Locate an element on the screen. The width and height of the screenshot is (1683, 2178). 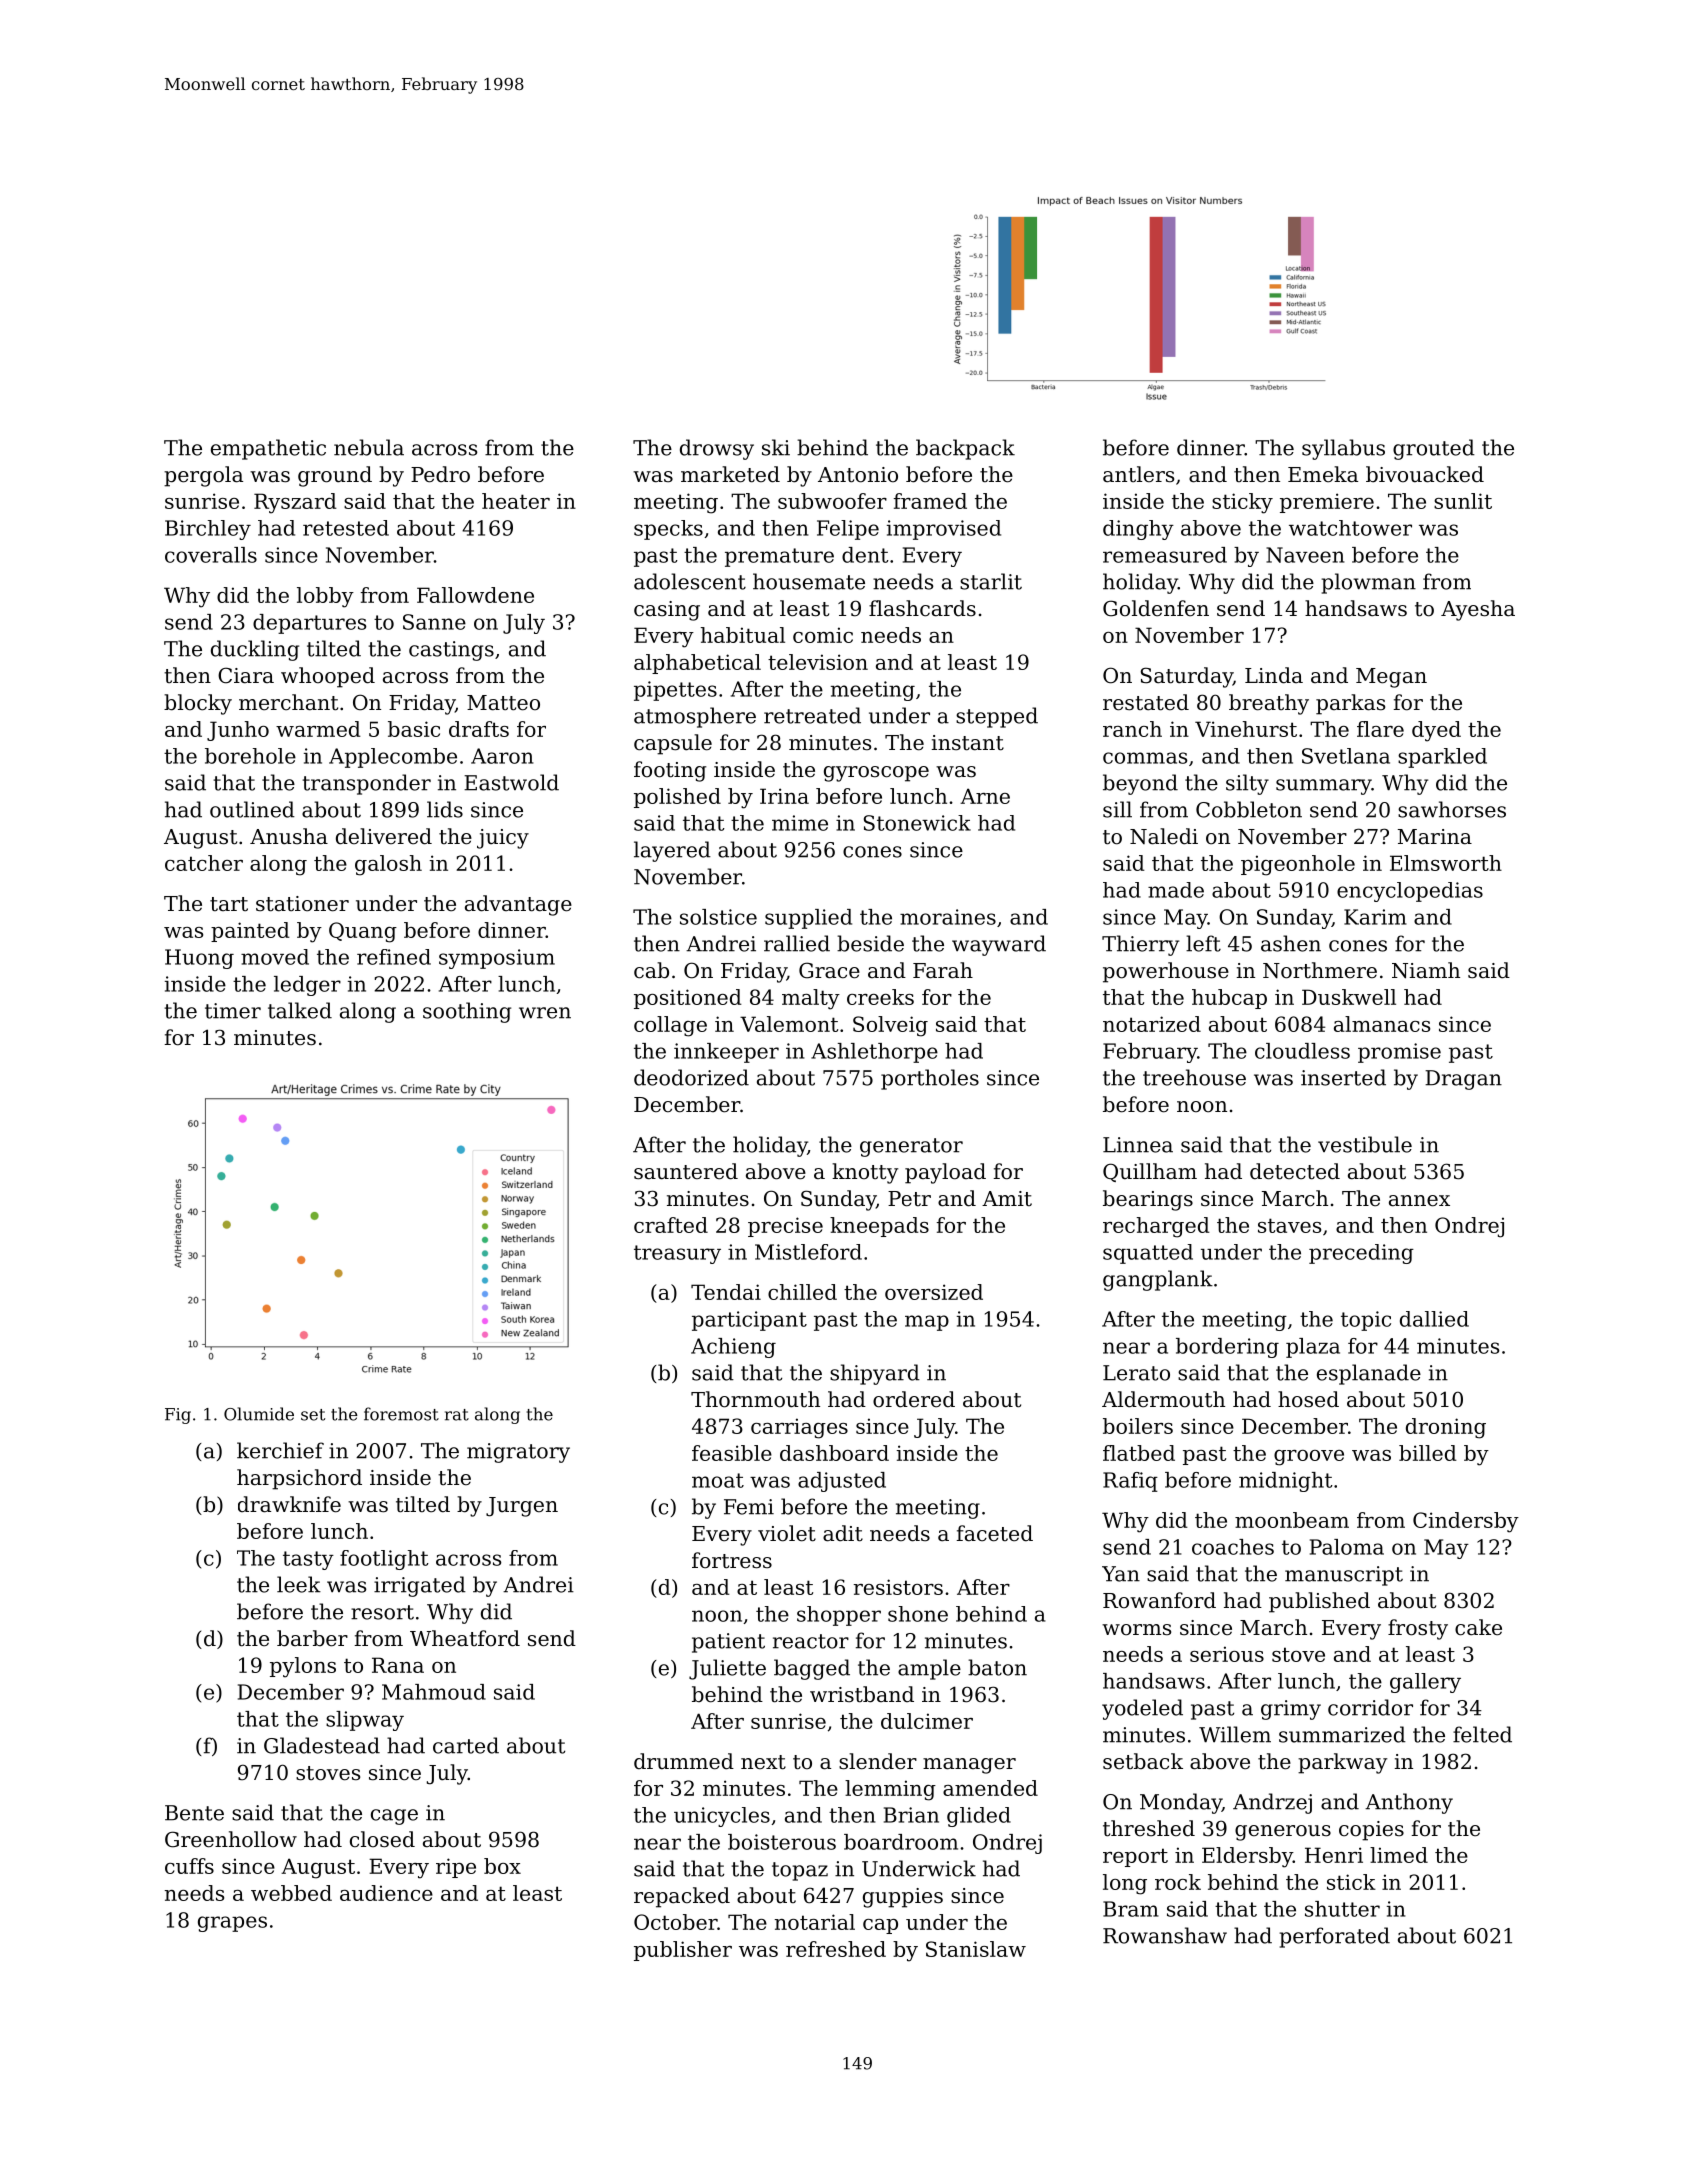
alphabetical is located at coordinates (697, 664).
